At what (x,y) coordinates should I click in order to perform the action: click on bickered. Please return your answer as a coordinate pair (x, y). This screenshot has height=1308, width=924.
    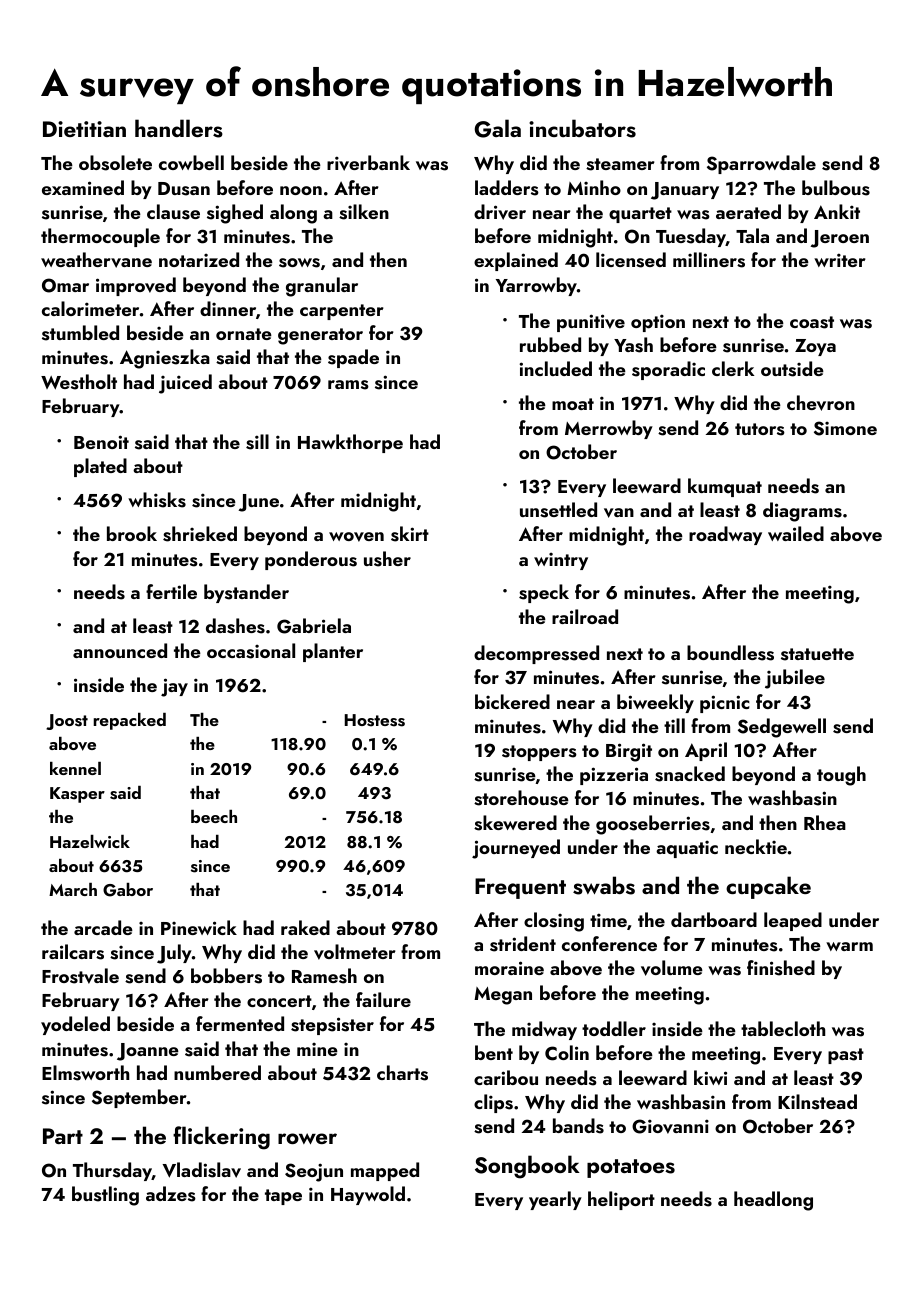
    Looking at the image, I should click on (512, 701).
